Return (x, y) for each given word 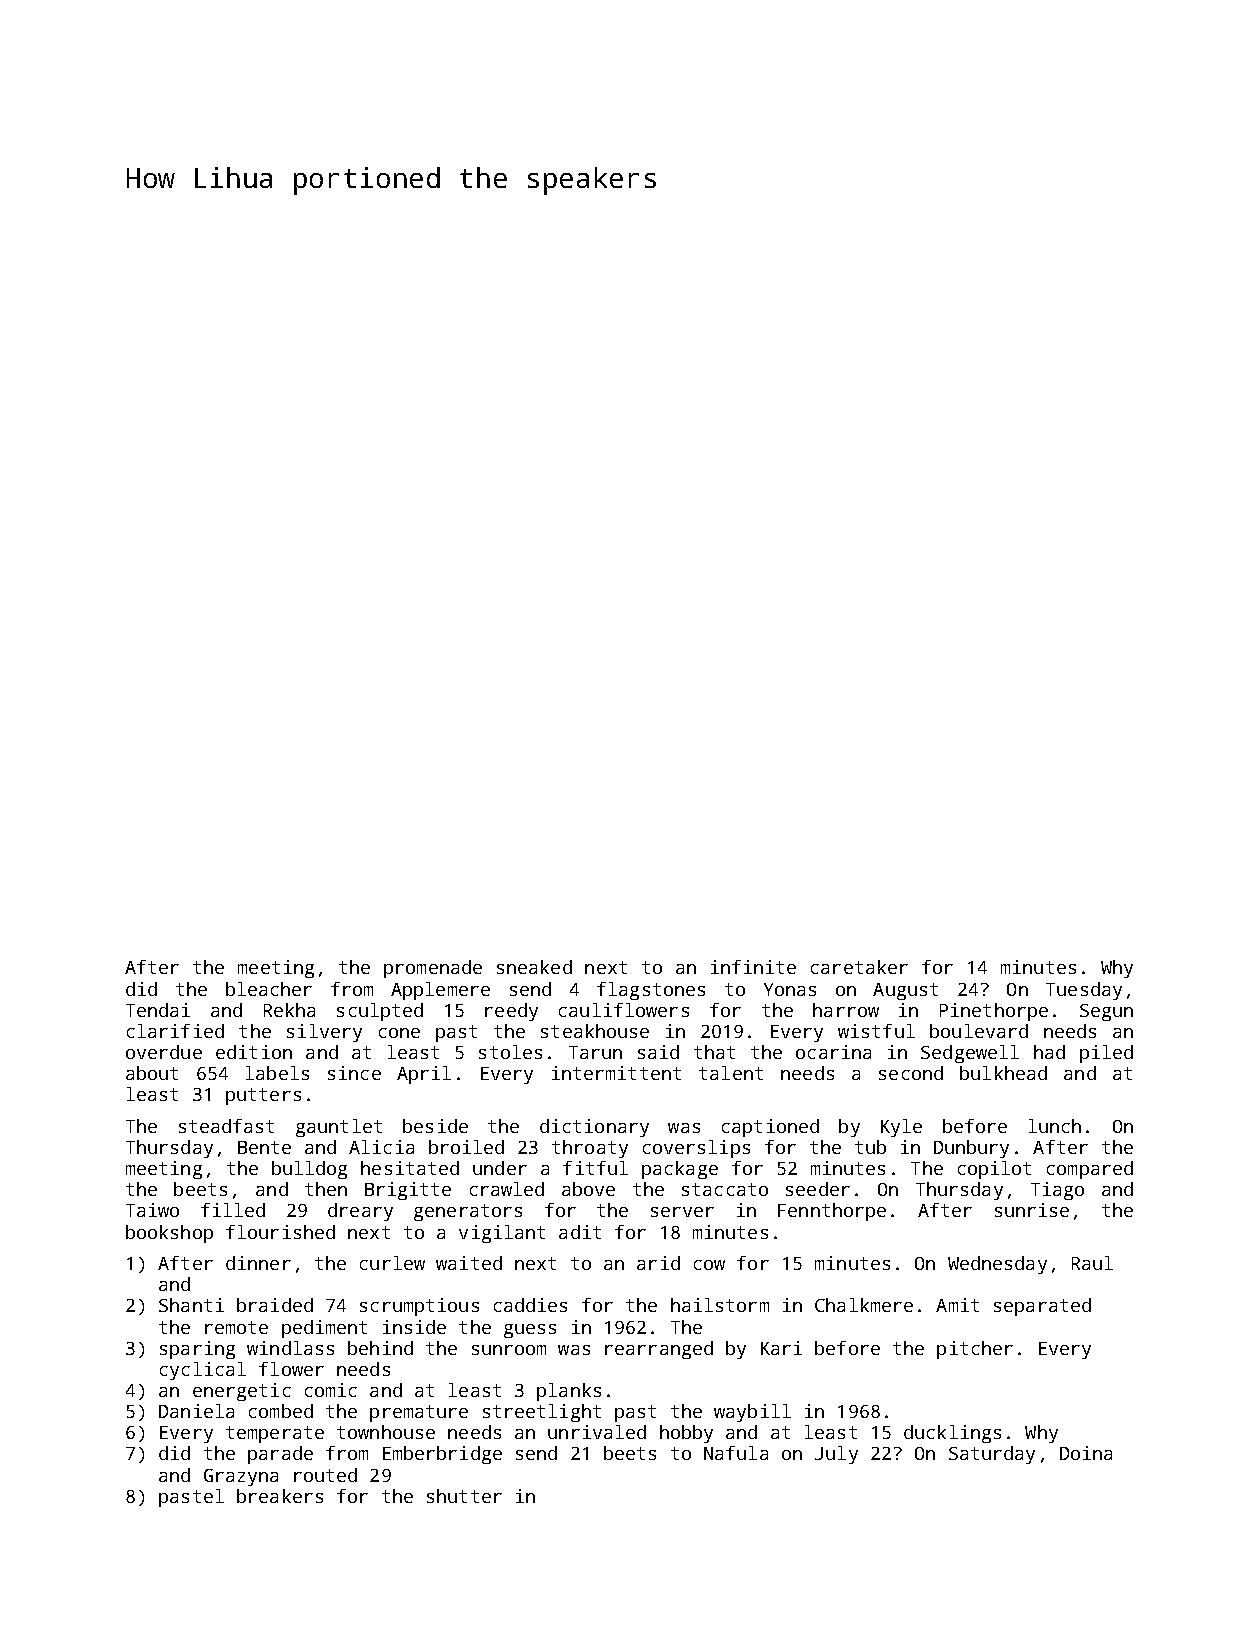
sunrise (1032, 1210)
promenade (433, 969)
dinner (258, 1263)
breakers (280, 1496)
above (588, 1189)
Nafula (736, 1453)
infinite (753, 967)
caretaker (859, 967)
